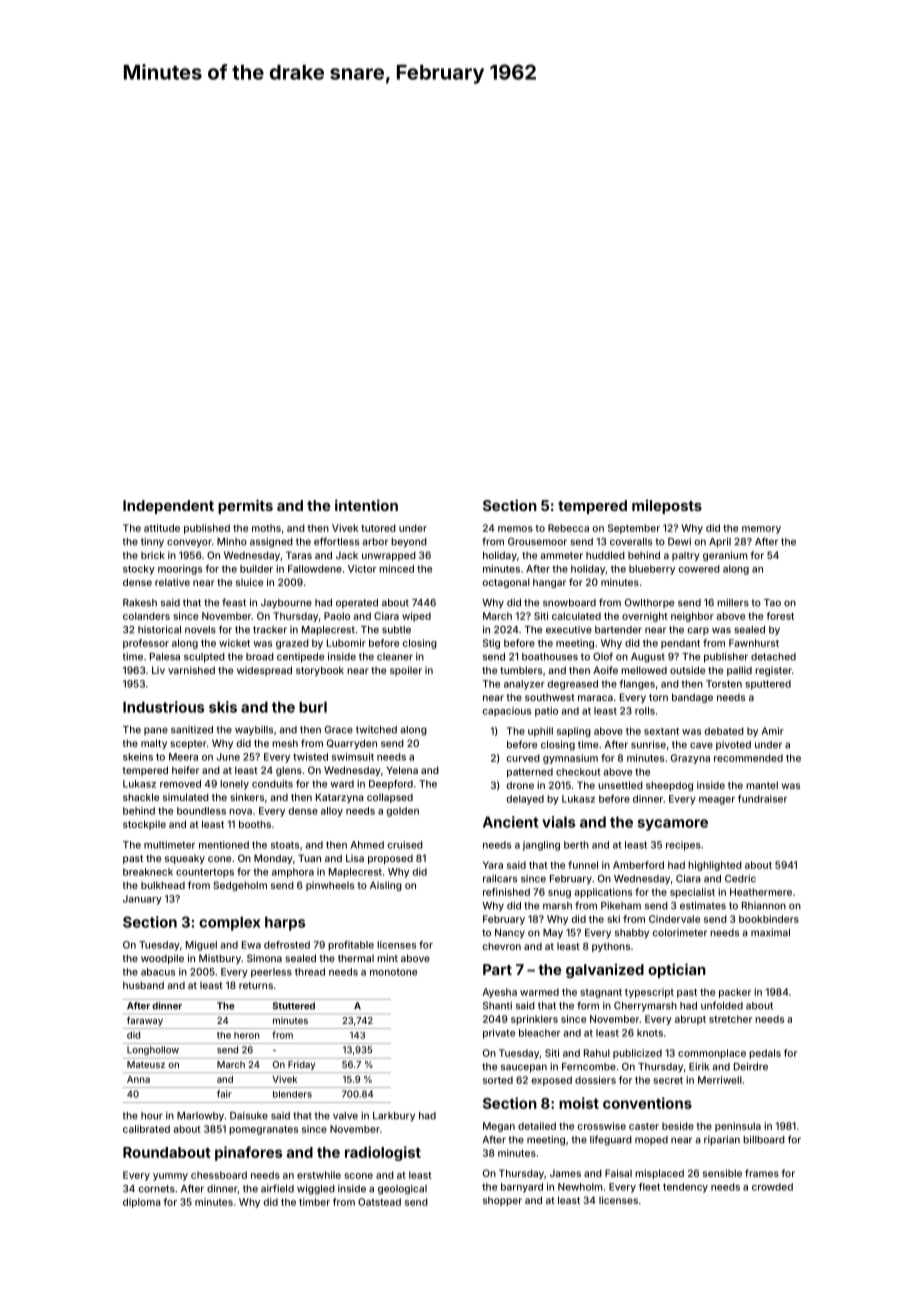 The width and height of the image is (924, 1308). Describe the element at coordinates (390, 798) in the image. I see `collapsed` at that location.
